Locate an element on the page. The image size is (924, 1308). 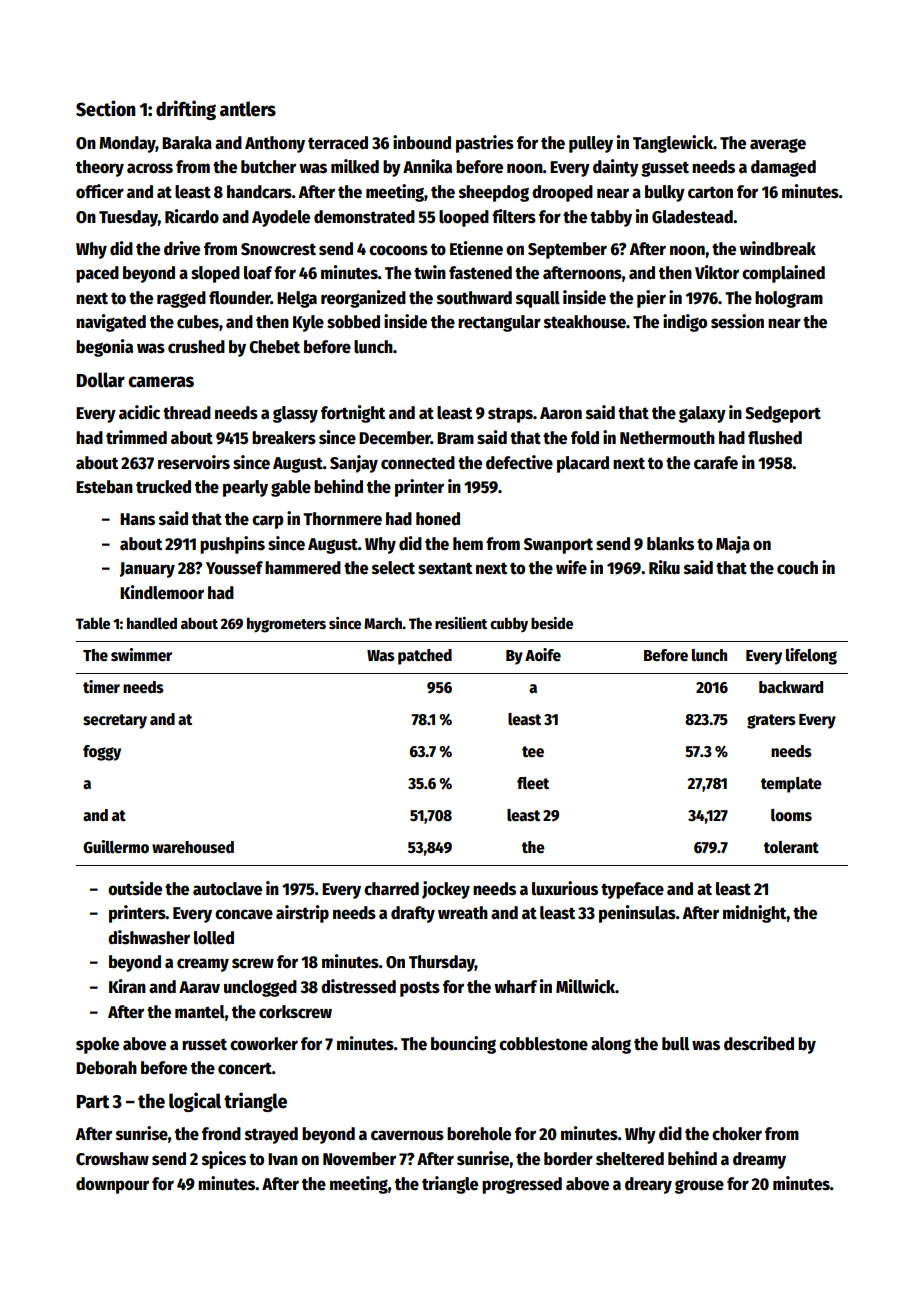
carafe is located at coordinates (716, 463).
